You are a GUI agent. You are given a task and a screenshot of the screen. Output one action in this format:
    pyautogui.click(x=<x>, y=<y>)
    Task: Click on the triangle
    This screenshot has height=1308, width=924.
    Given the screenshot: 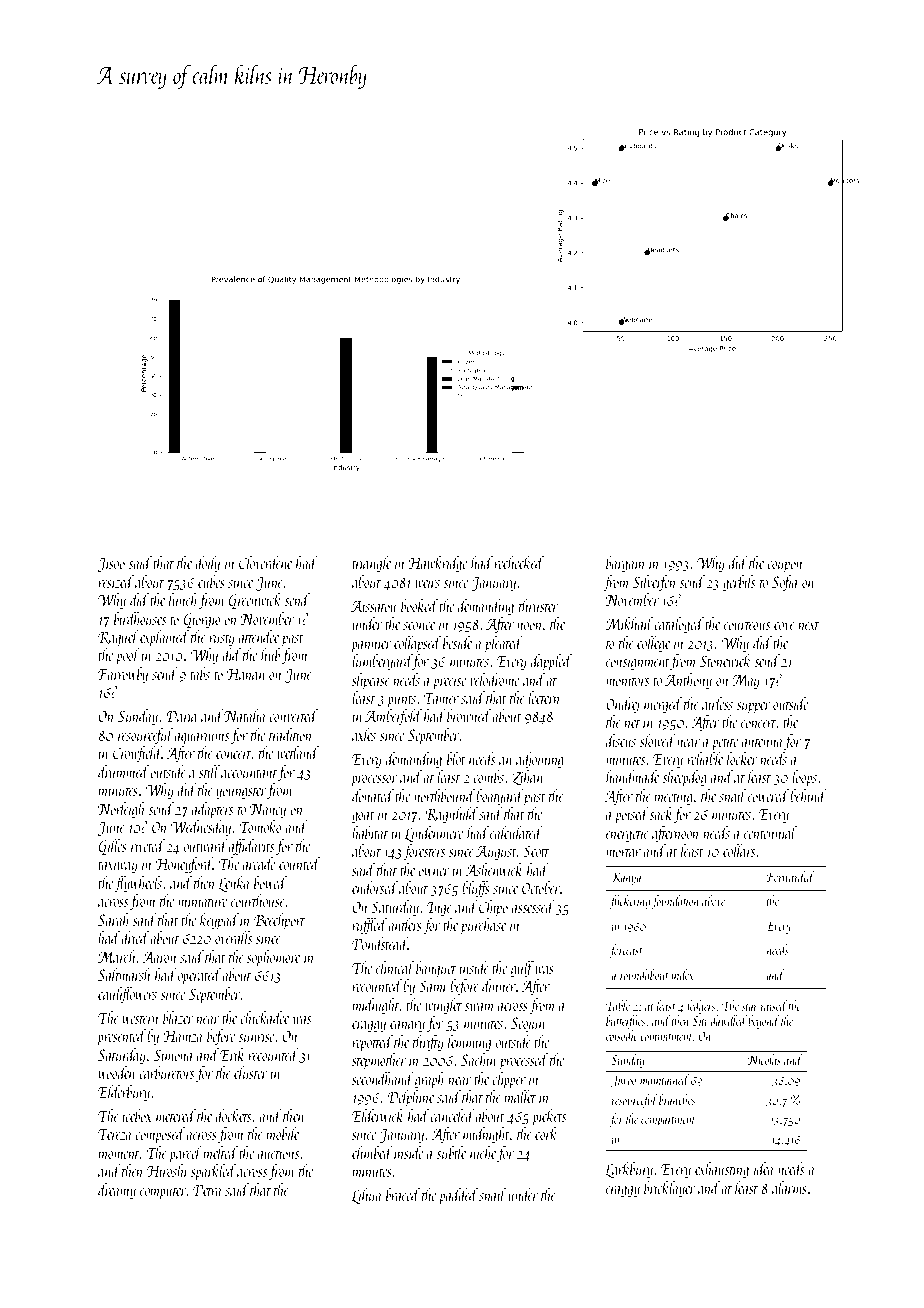 What is the action you would take?
    pyautogui.click(x=371, y=564)
